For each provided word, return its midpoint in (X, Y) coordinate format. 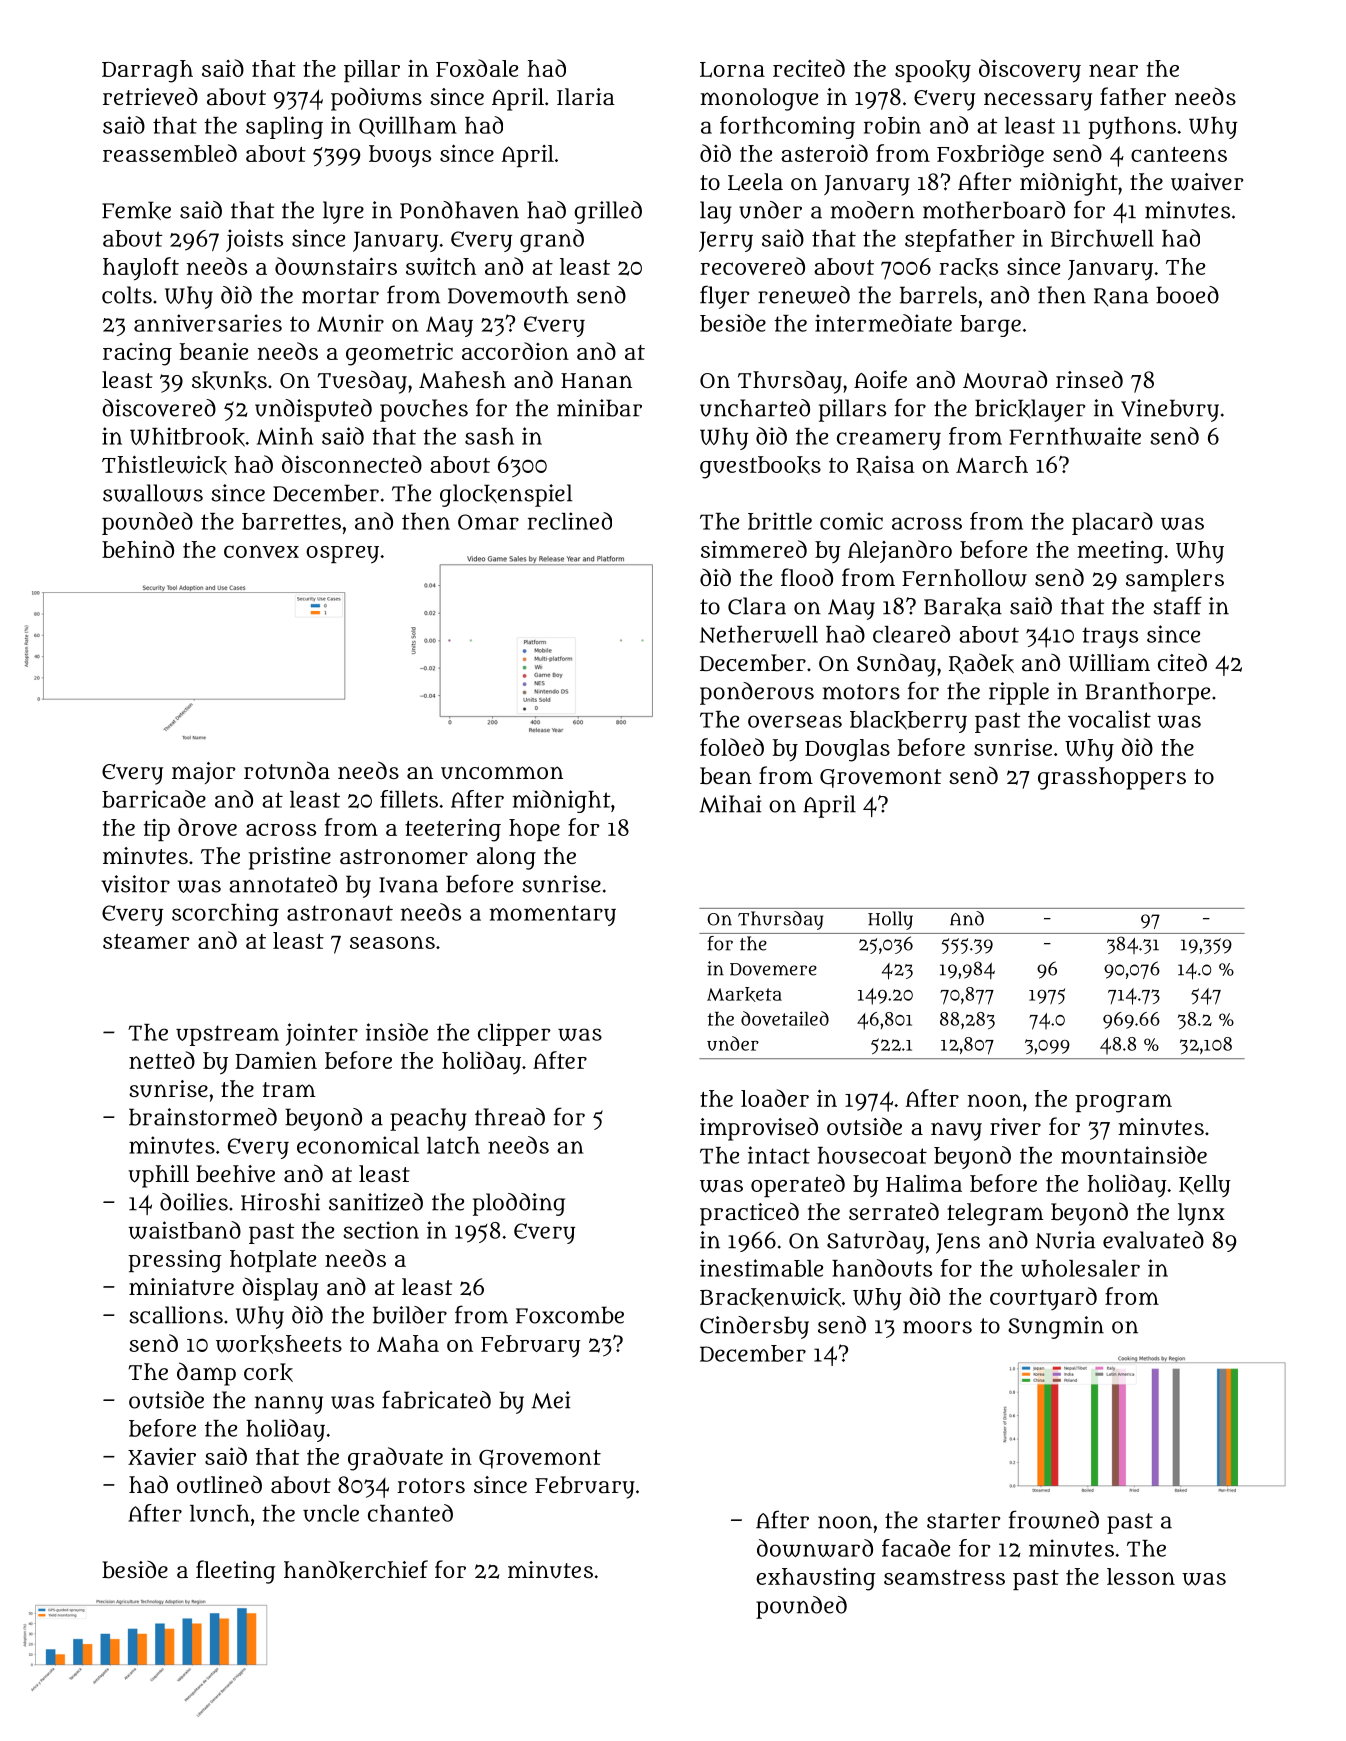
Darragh (147, 71)
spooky (933, 71)
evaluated (1153, 1240)
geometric (399, 354)
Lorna (732, 70)
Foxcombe (570, 1315)
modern (873, 210)
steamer (146, 941)
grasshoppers (1112, 778)
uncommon (502, 772)
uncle (331, 1513)
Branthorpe (1148, 693)
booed (1187, 295)
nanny (289, 1405)
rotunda (287, 770)
